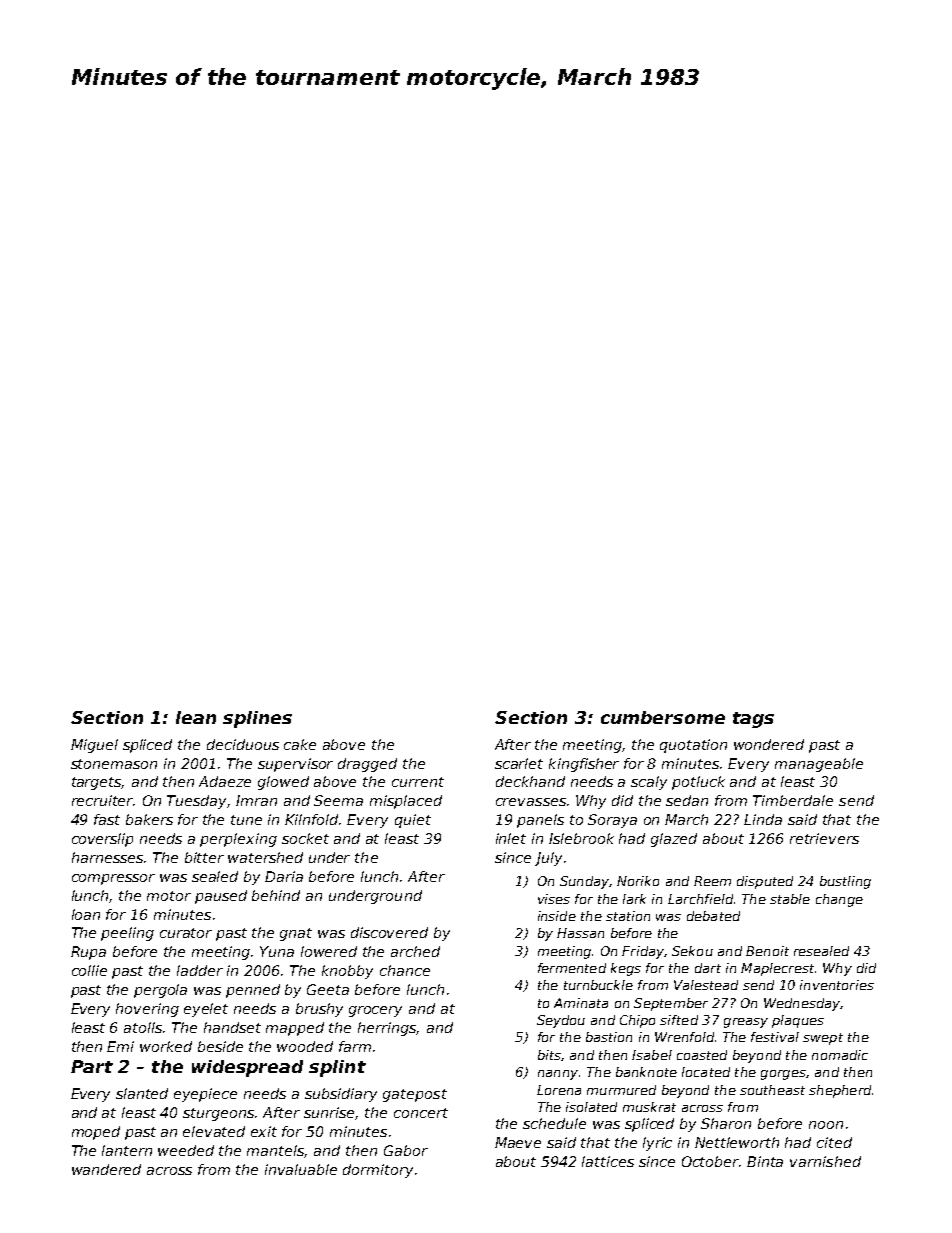 The width and height of the screenshot is (952, 1233). I want to click on invaluable, so click(301, 1169).
